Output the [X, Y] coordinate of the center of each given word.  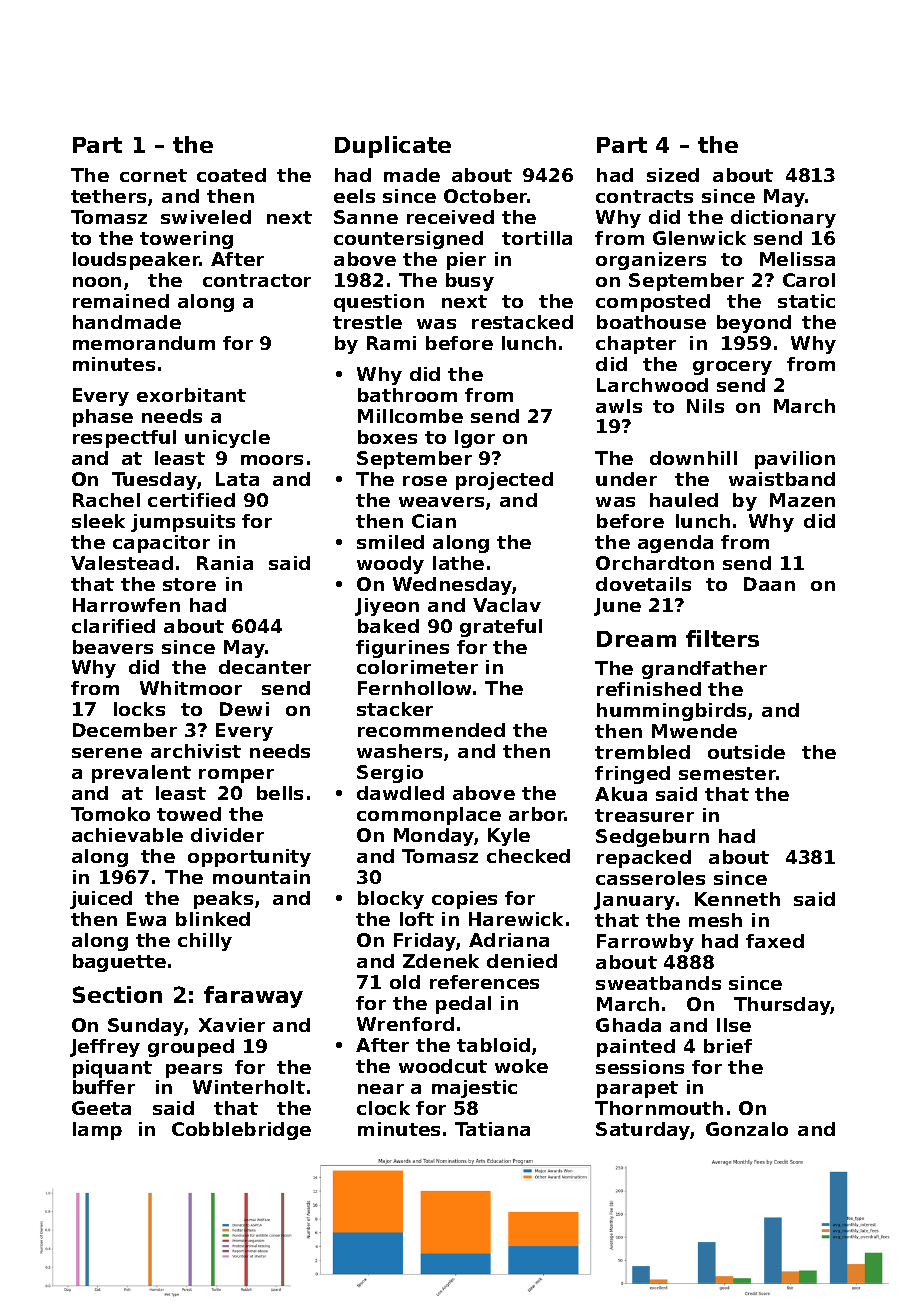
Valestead [122, 563]
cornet [153, 175]
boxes [387, 437]
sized [673, 175]
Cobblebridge [241, 1131]
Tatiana [492, 1129]
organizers [651, 261]
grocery [732, 368]
